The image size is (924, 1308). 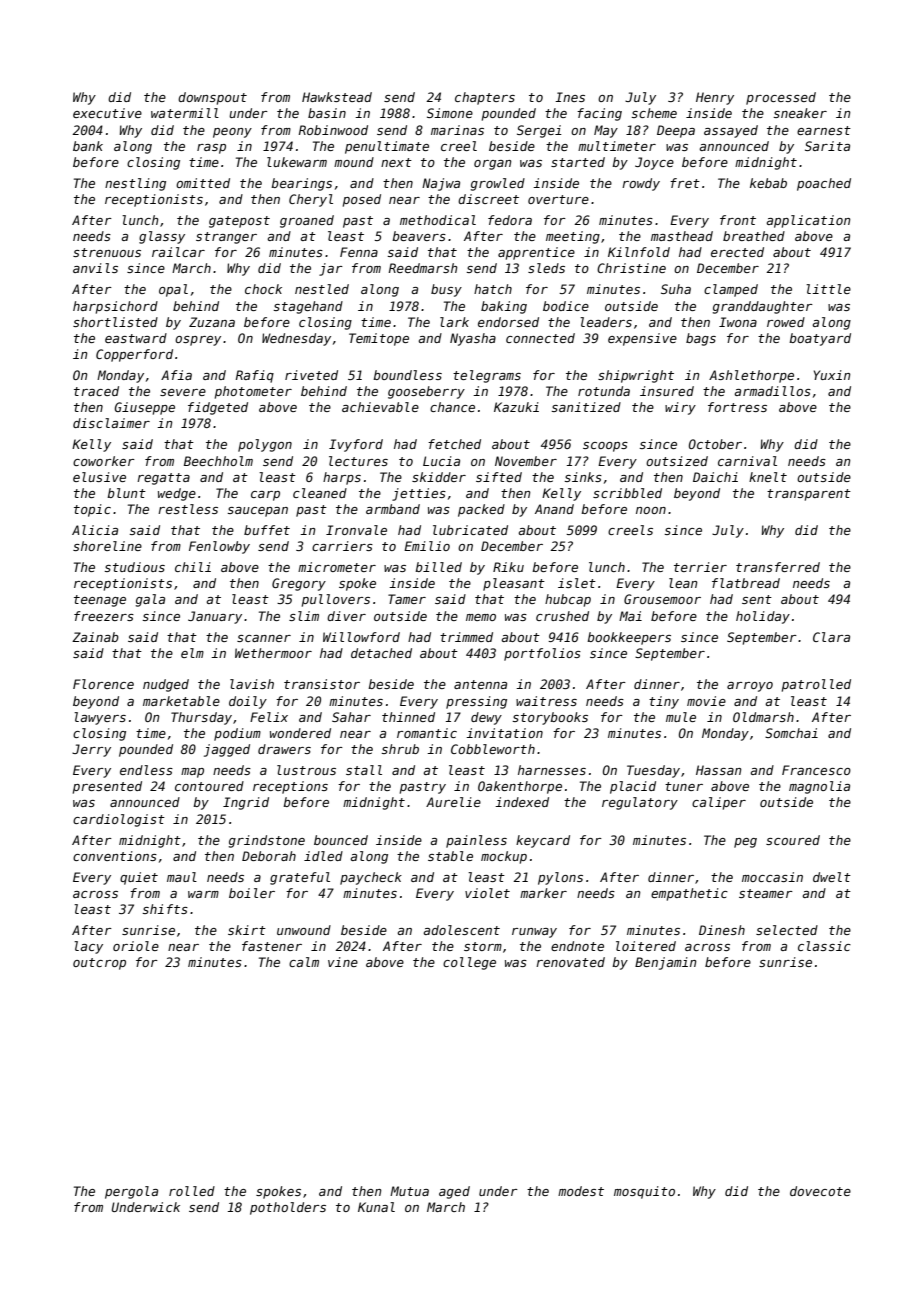 I want to click on Copperford, so click(x=134, y=355).
